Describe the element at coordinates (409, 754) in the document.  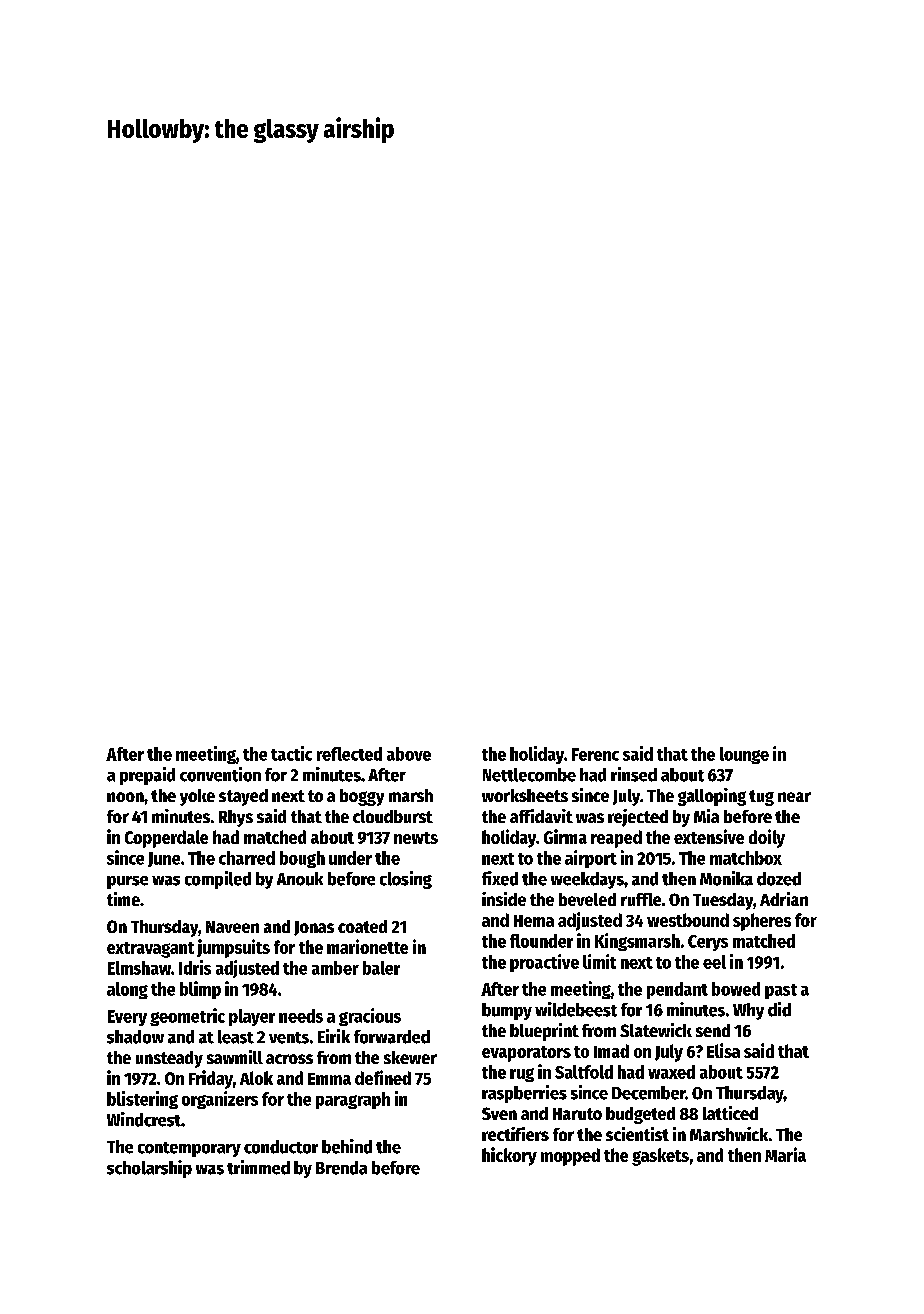
I see `above` at that location.
